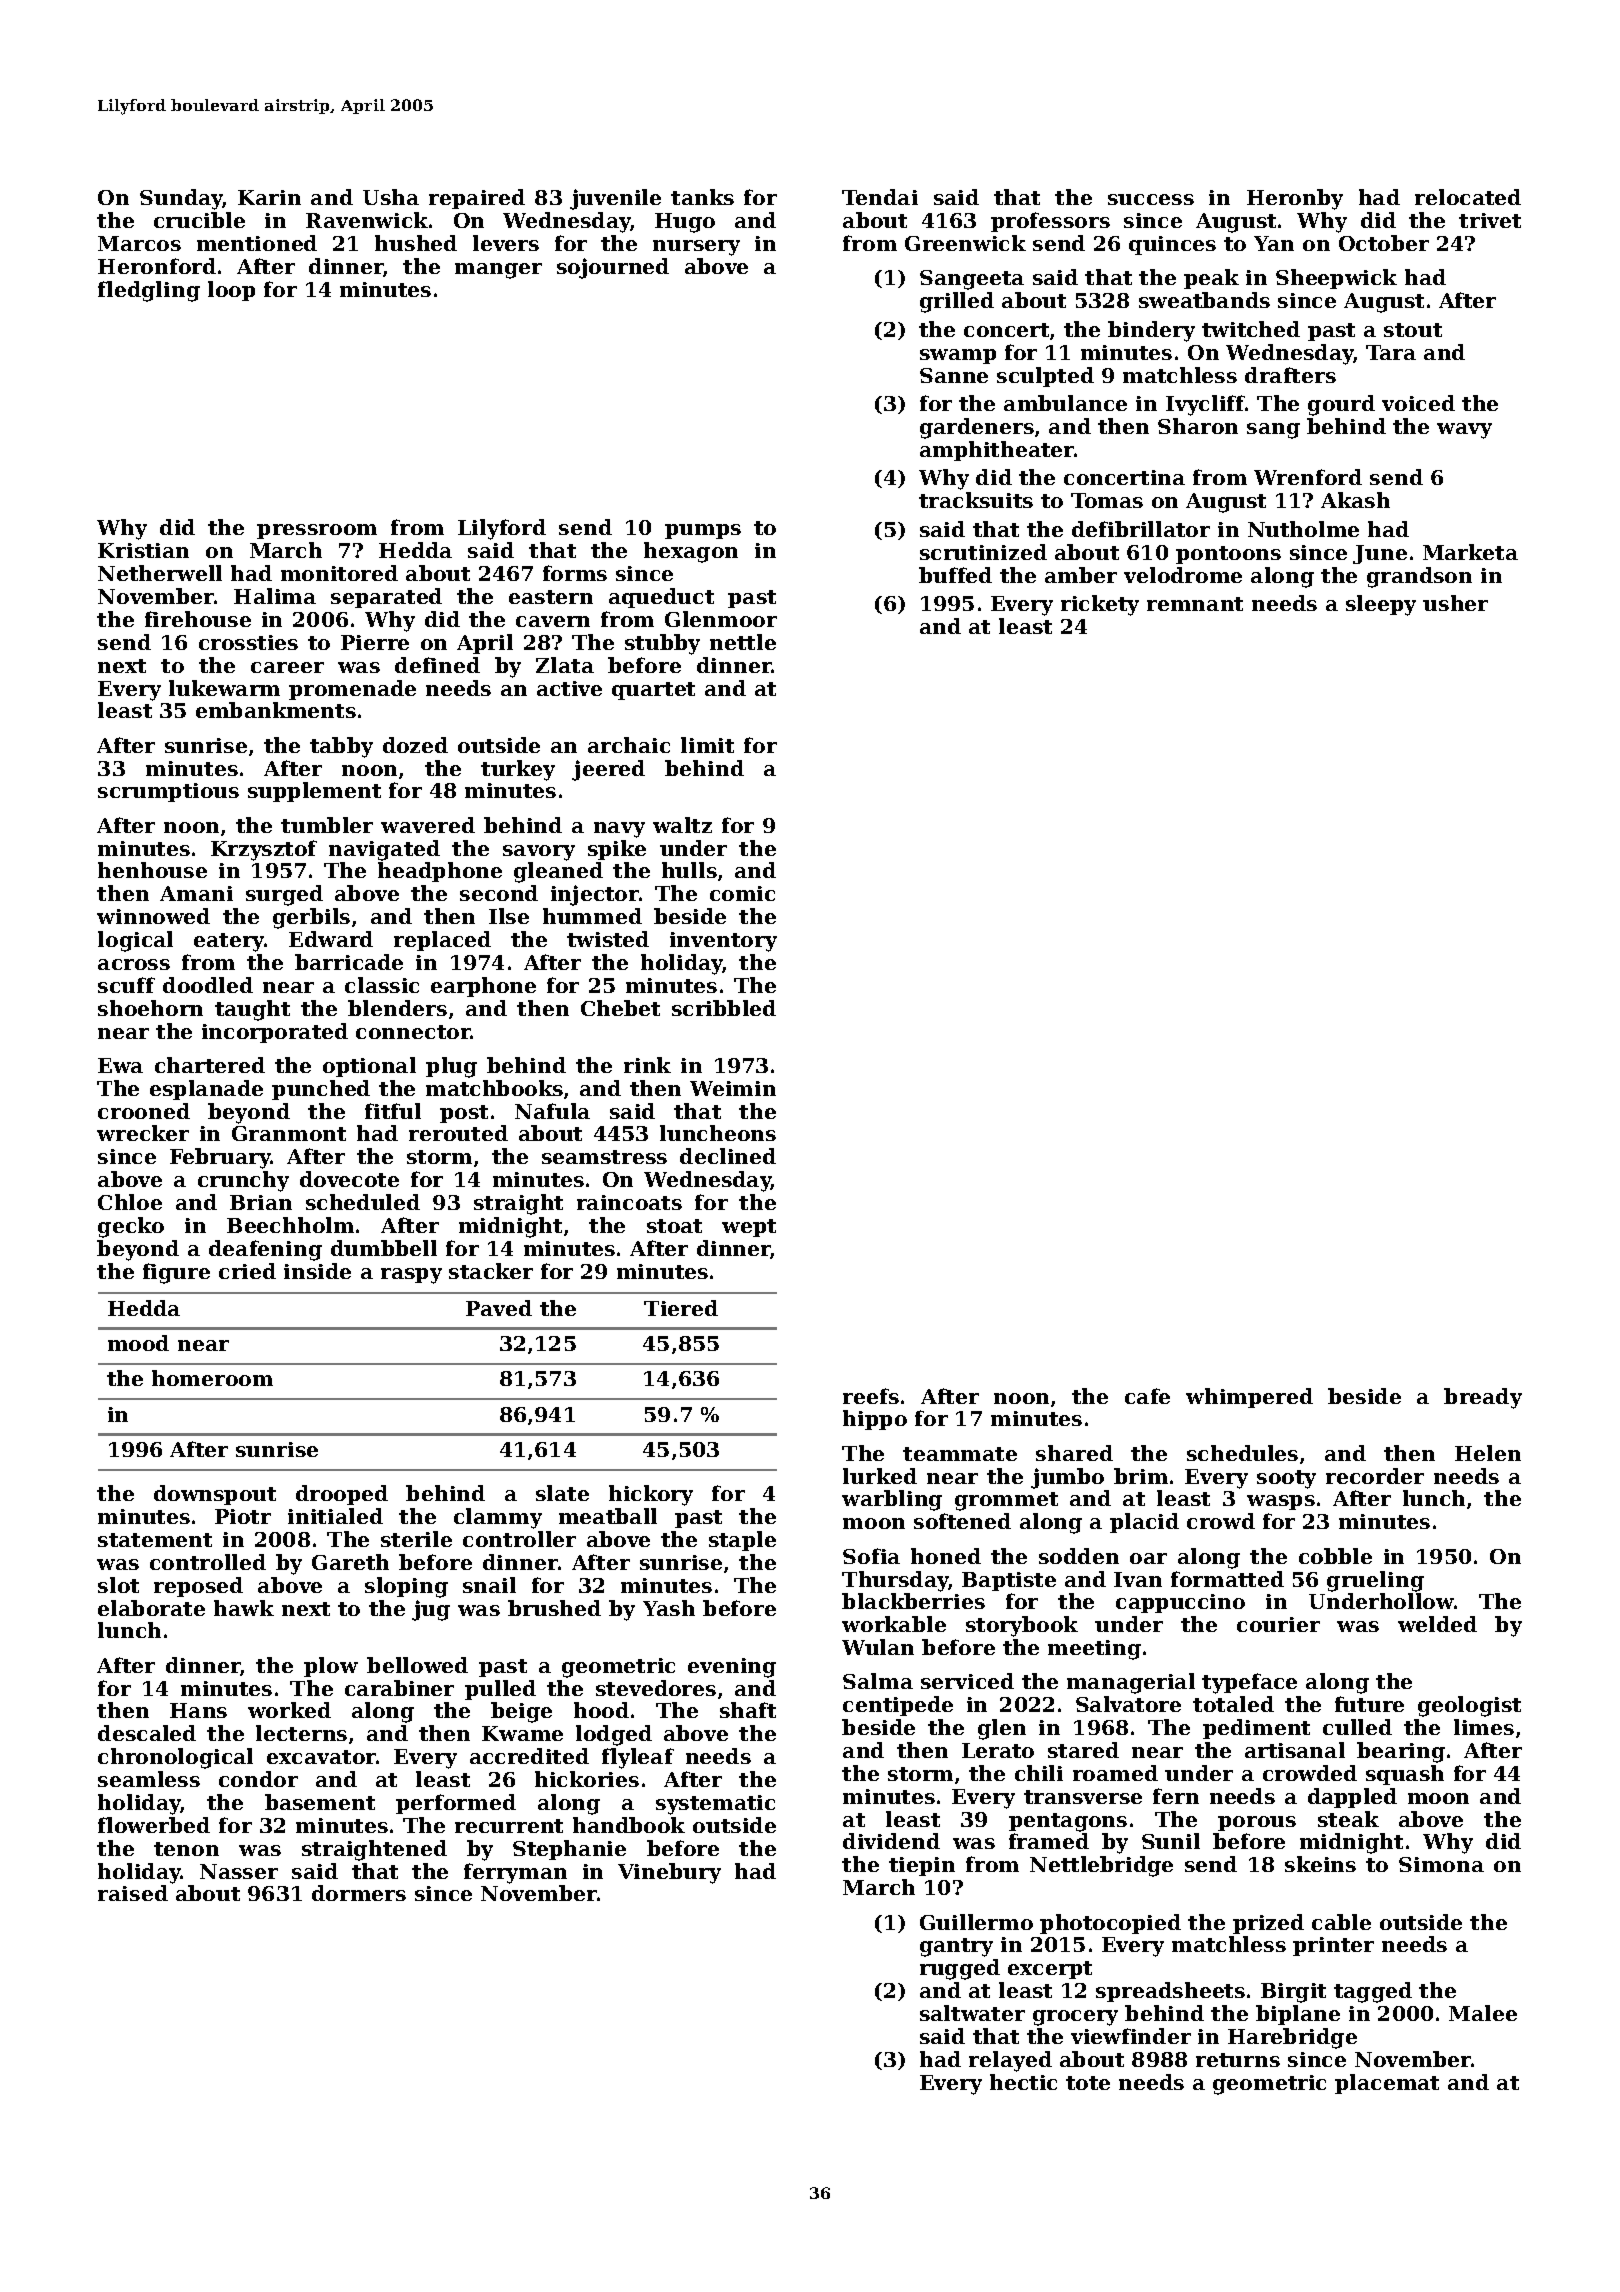 The image size is (1620, 2292). What do you see at coordinates (871, 1396) in the image?
I see `reefs` at bounding box center [871, 1396].
